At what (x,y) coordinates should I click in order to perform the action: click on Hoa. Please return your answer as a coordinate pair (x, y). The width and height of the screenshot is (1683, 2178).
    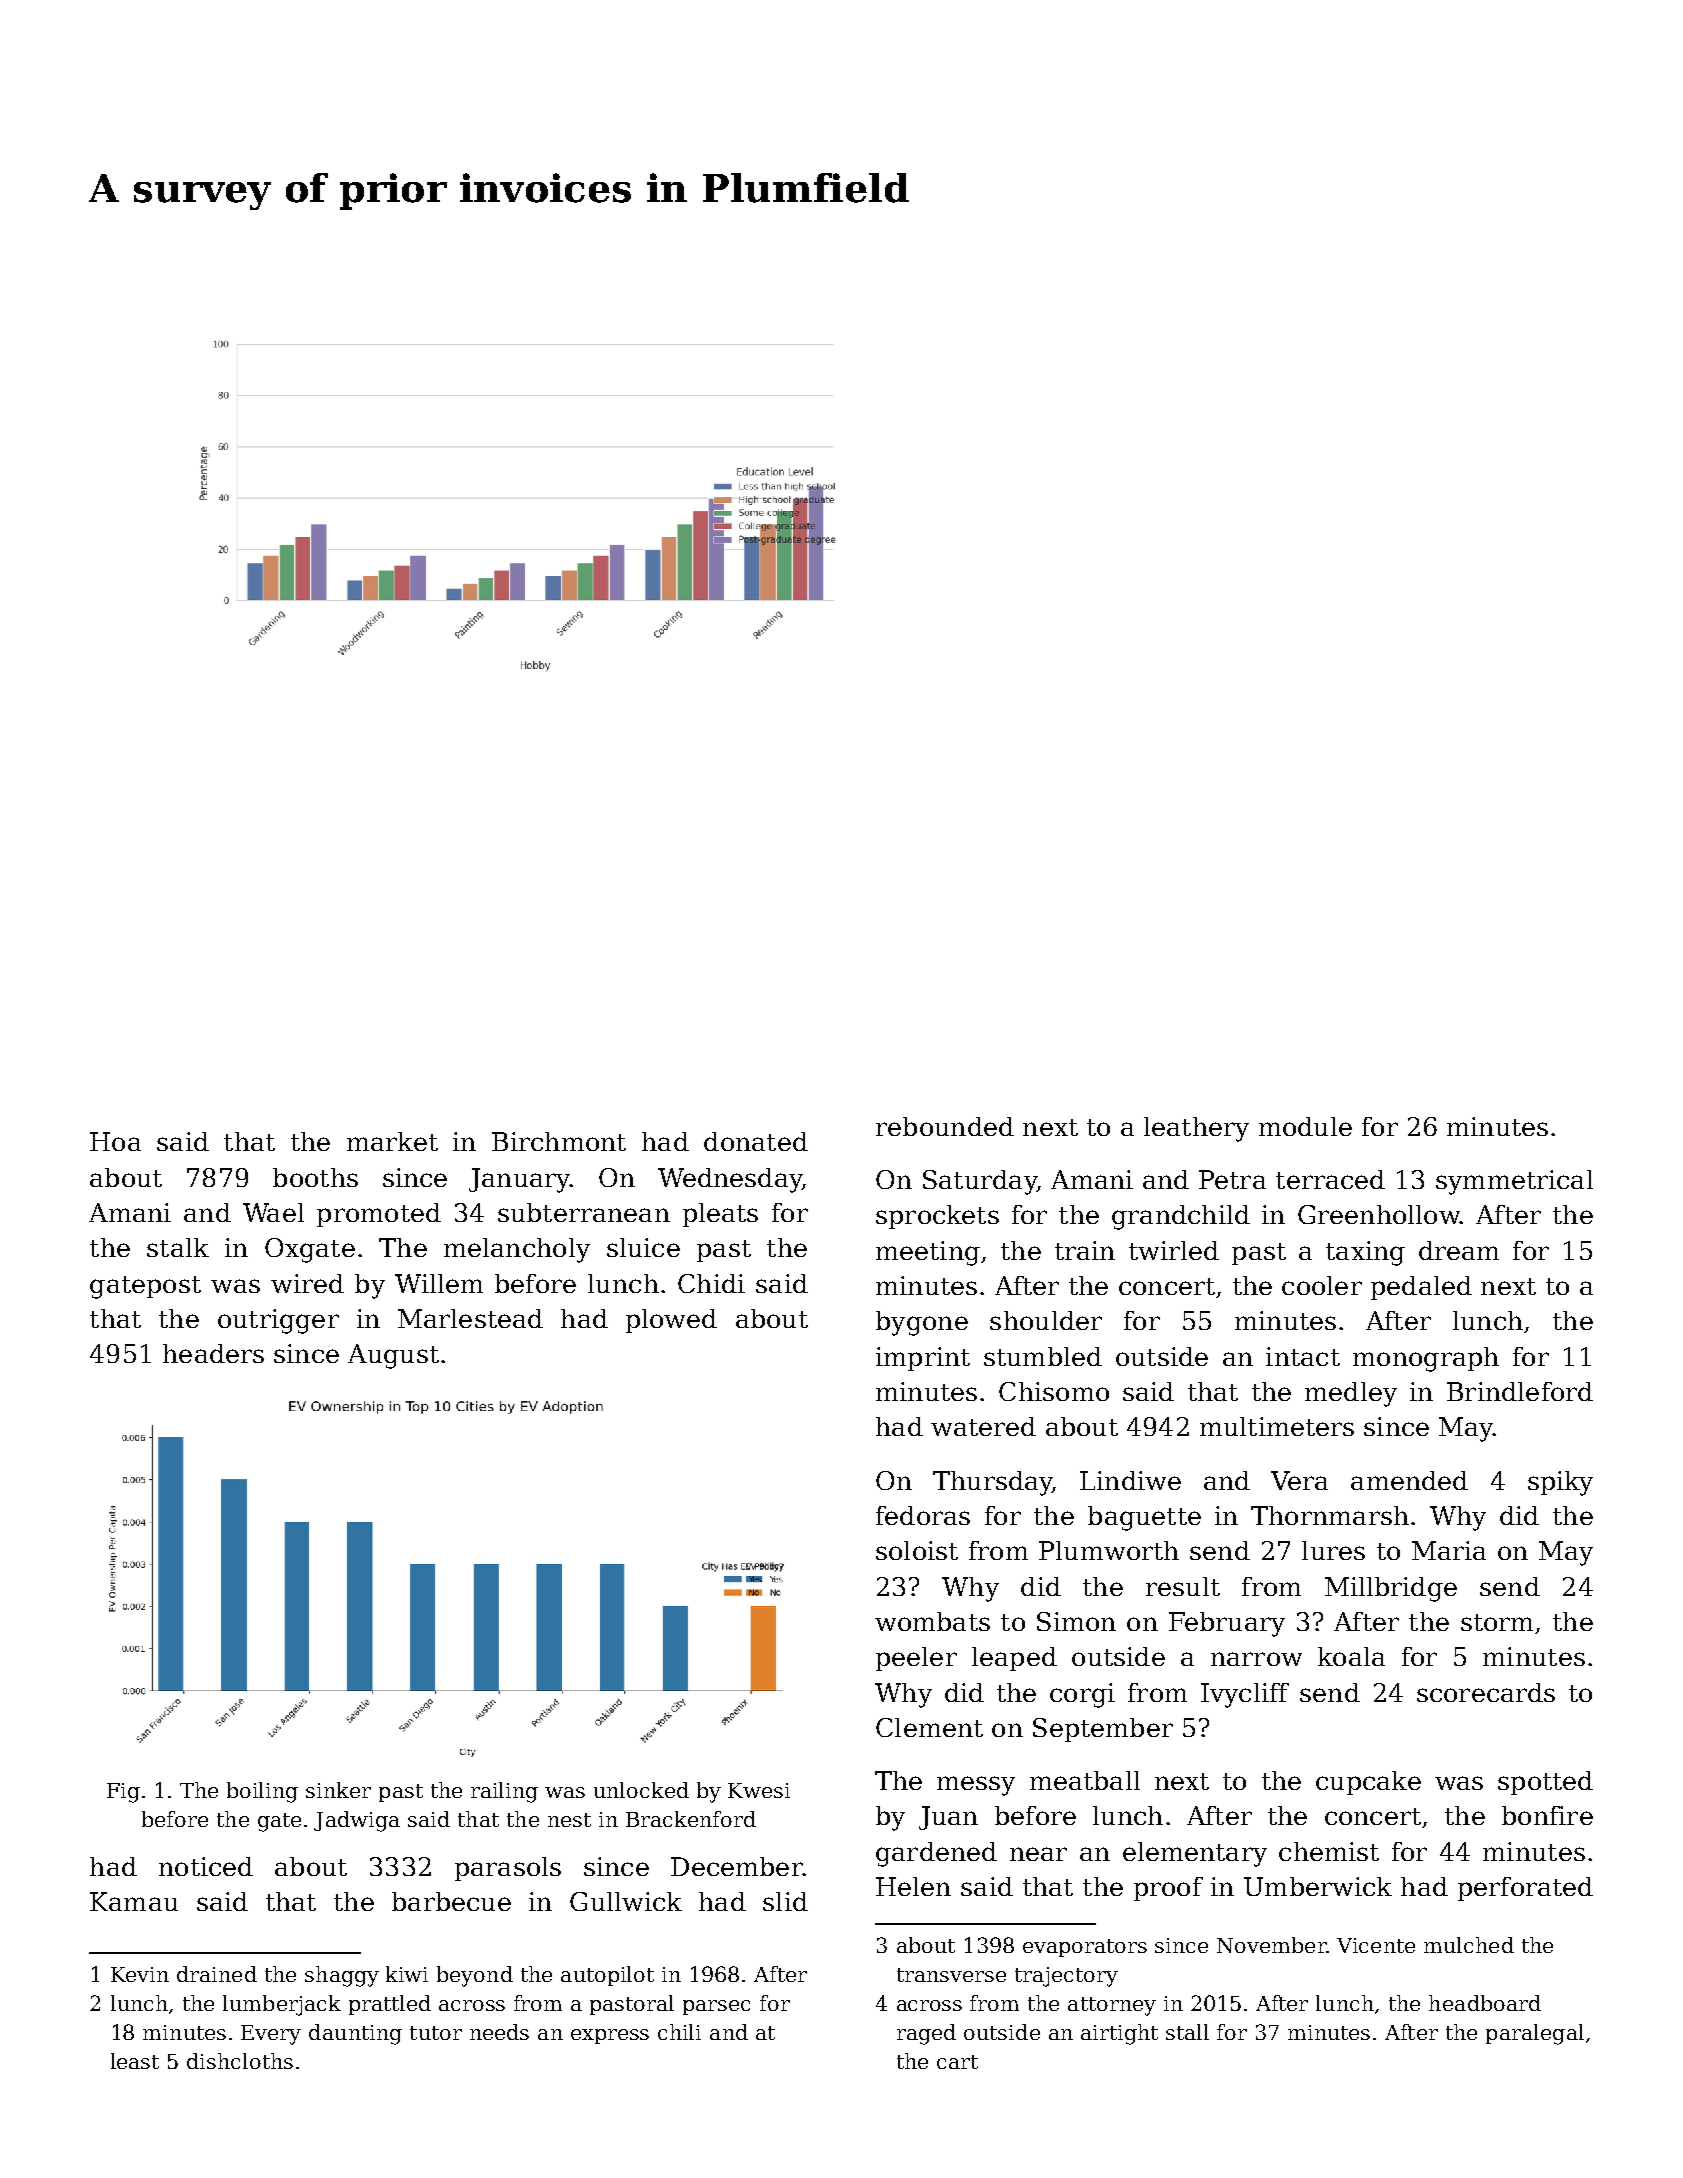
    Looking at the image, I should click on (115, 1141).
